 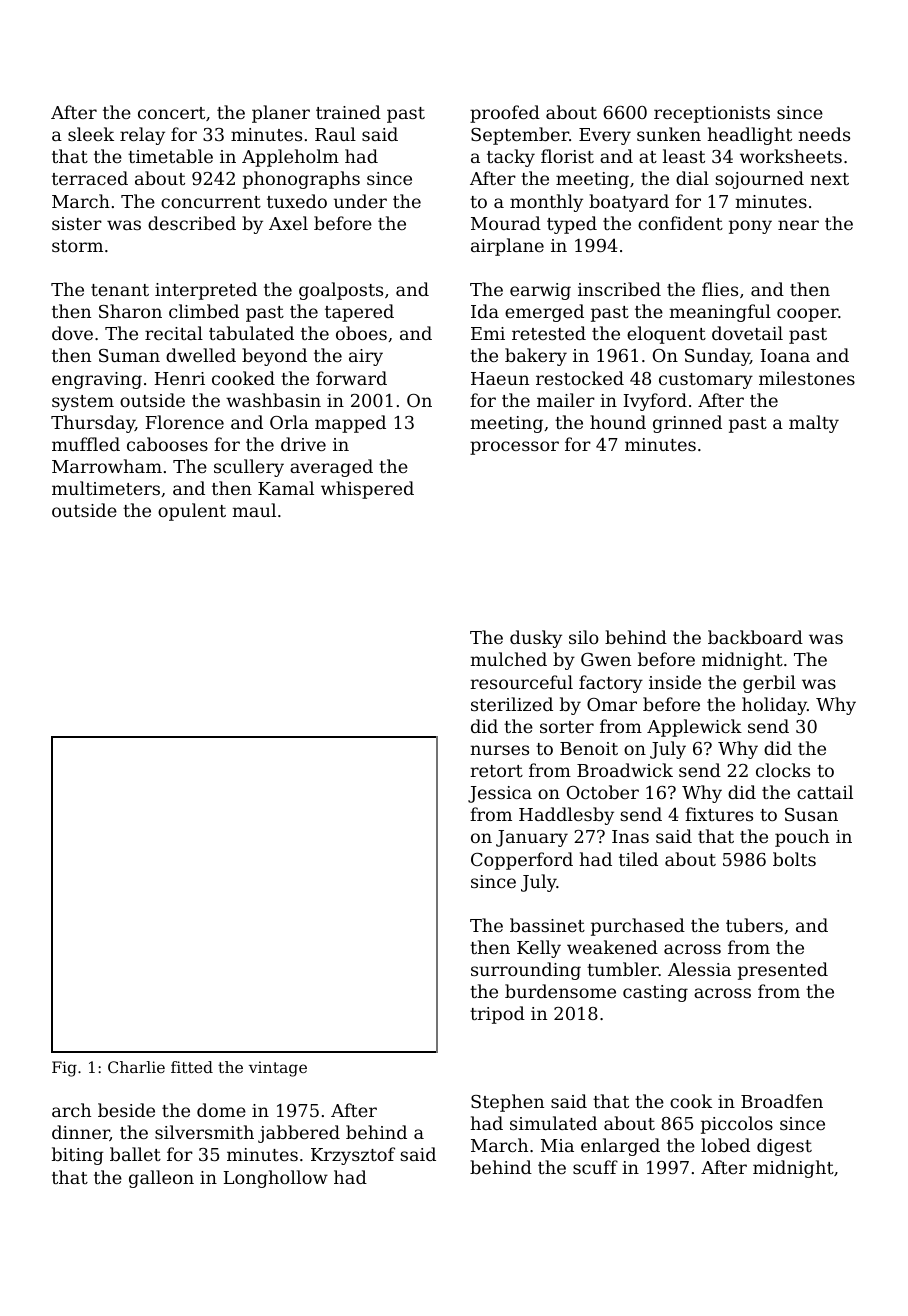 What do you see at coordinates (509, 659) in the page?
I see `mulched` at bounding box center [509, 659].
